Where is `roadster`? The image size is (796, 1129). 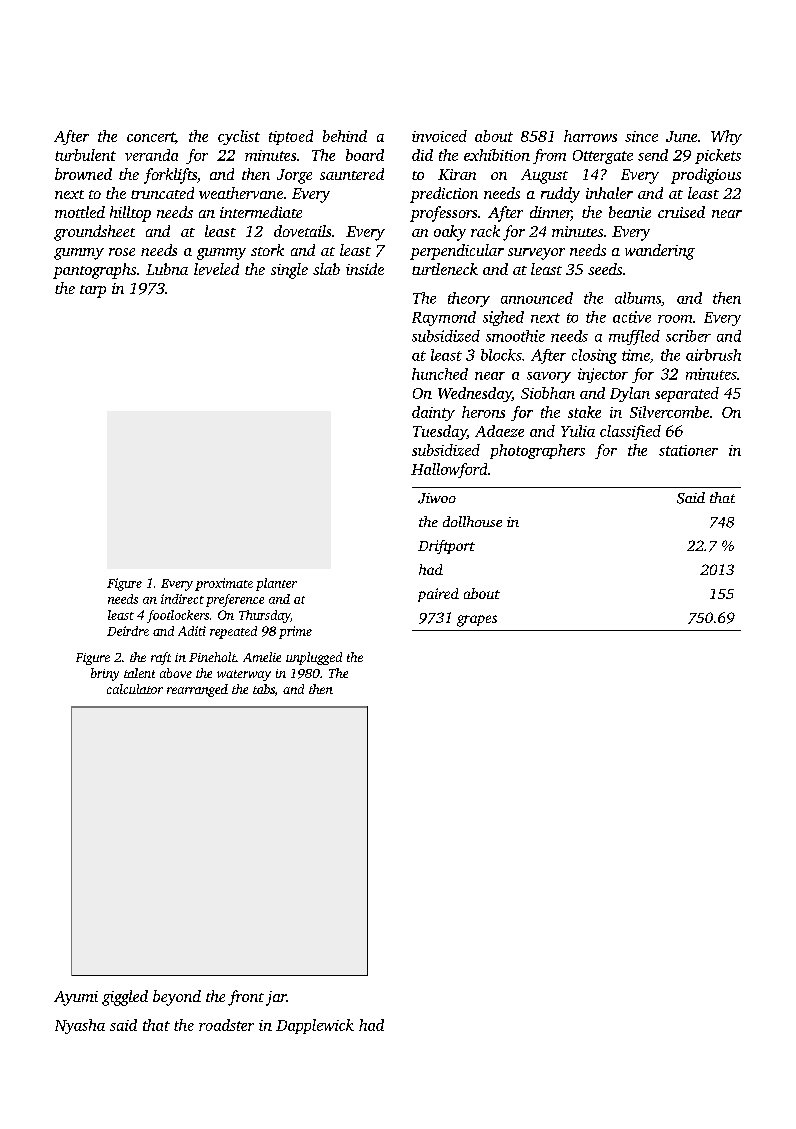 roadster is located at coordinates (226, 1025).
